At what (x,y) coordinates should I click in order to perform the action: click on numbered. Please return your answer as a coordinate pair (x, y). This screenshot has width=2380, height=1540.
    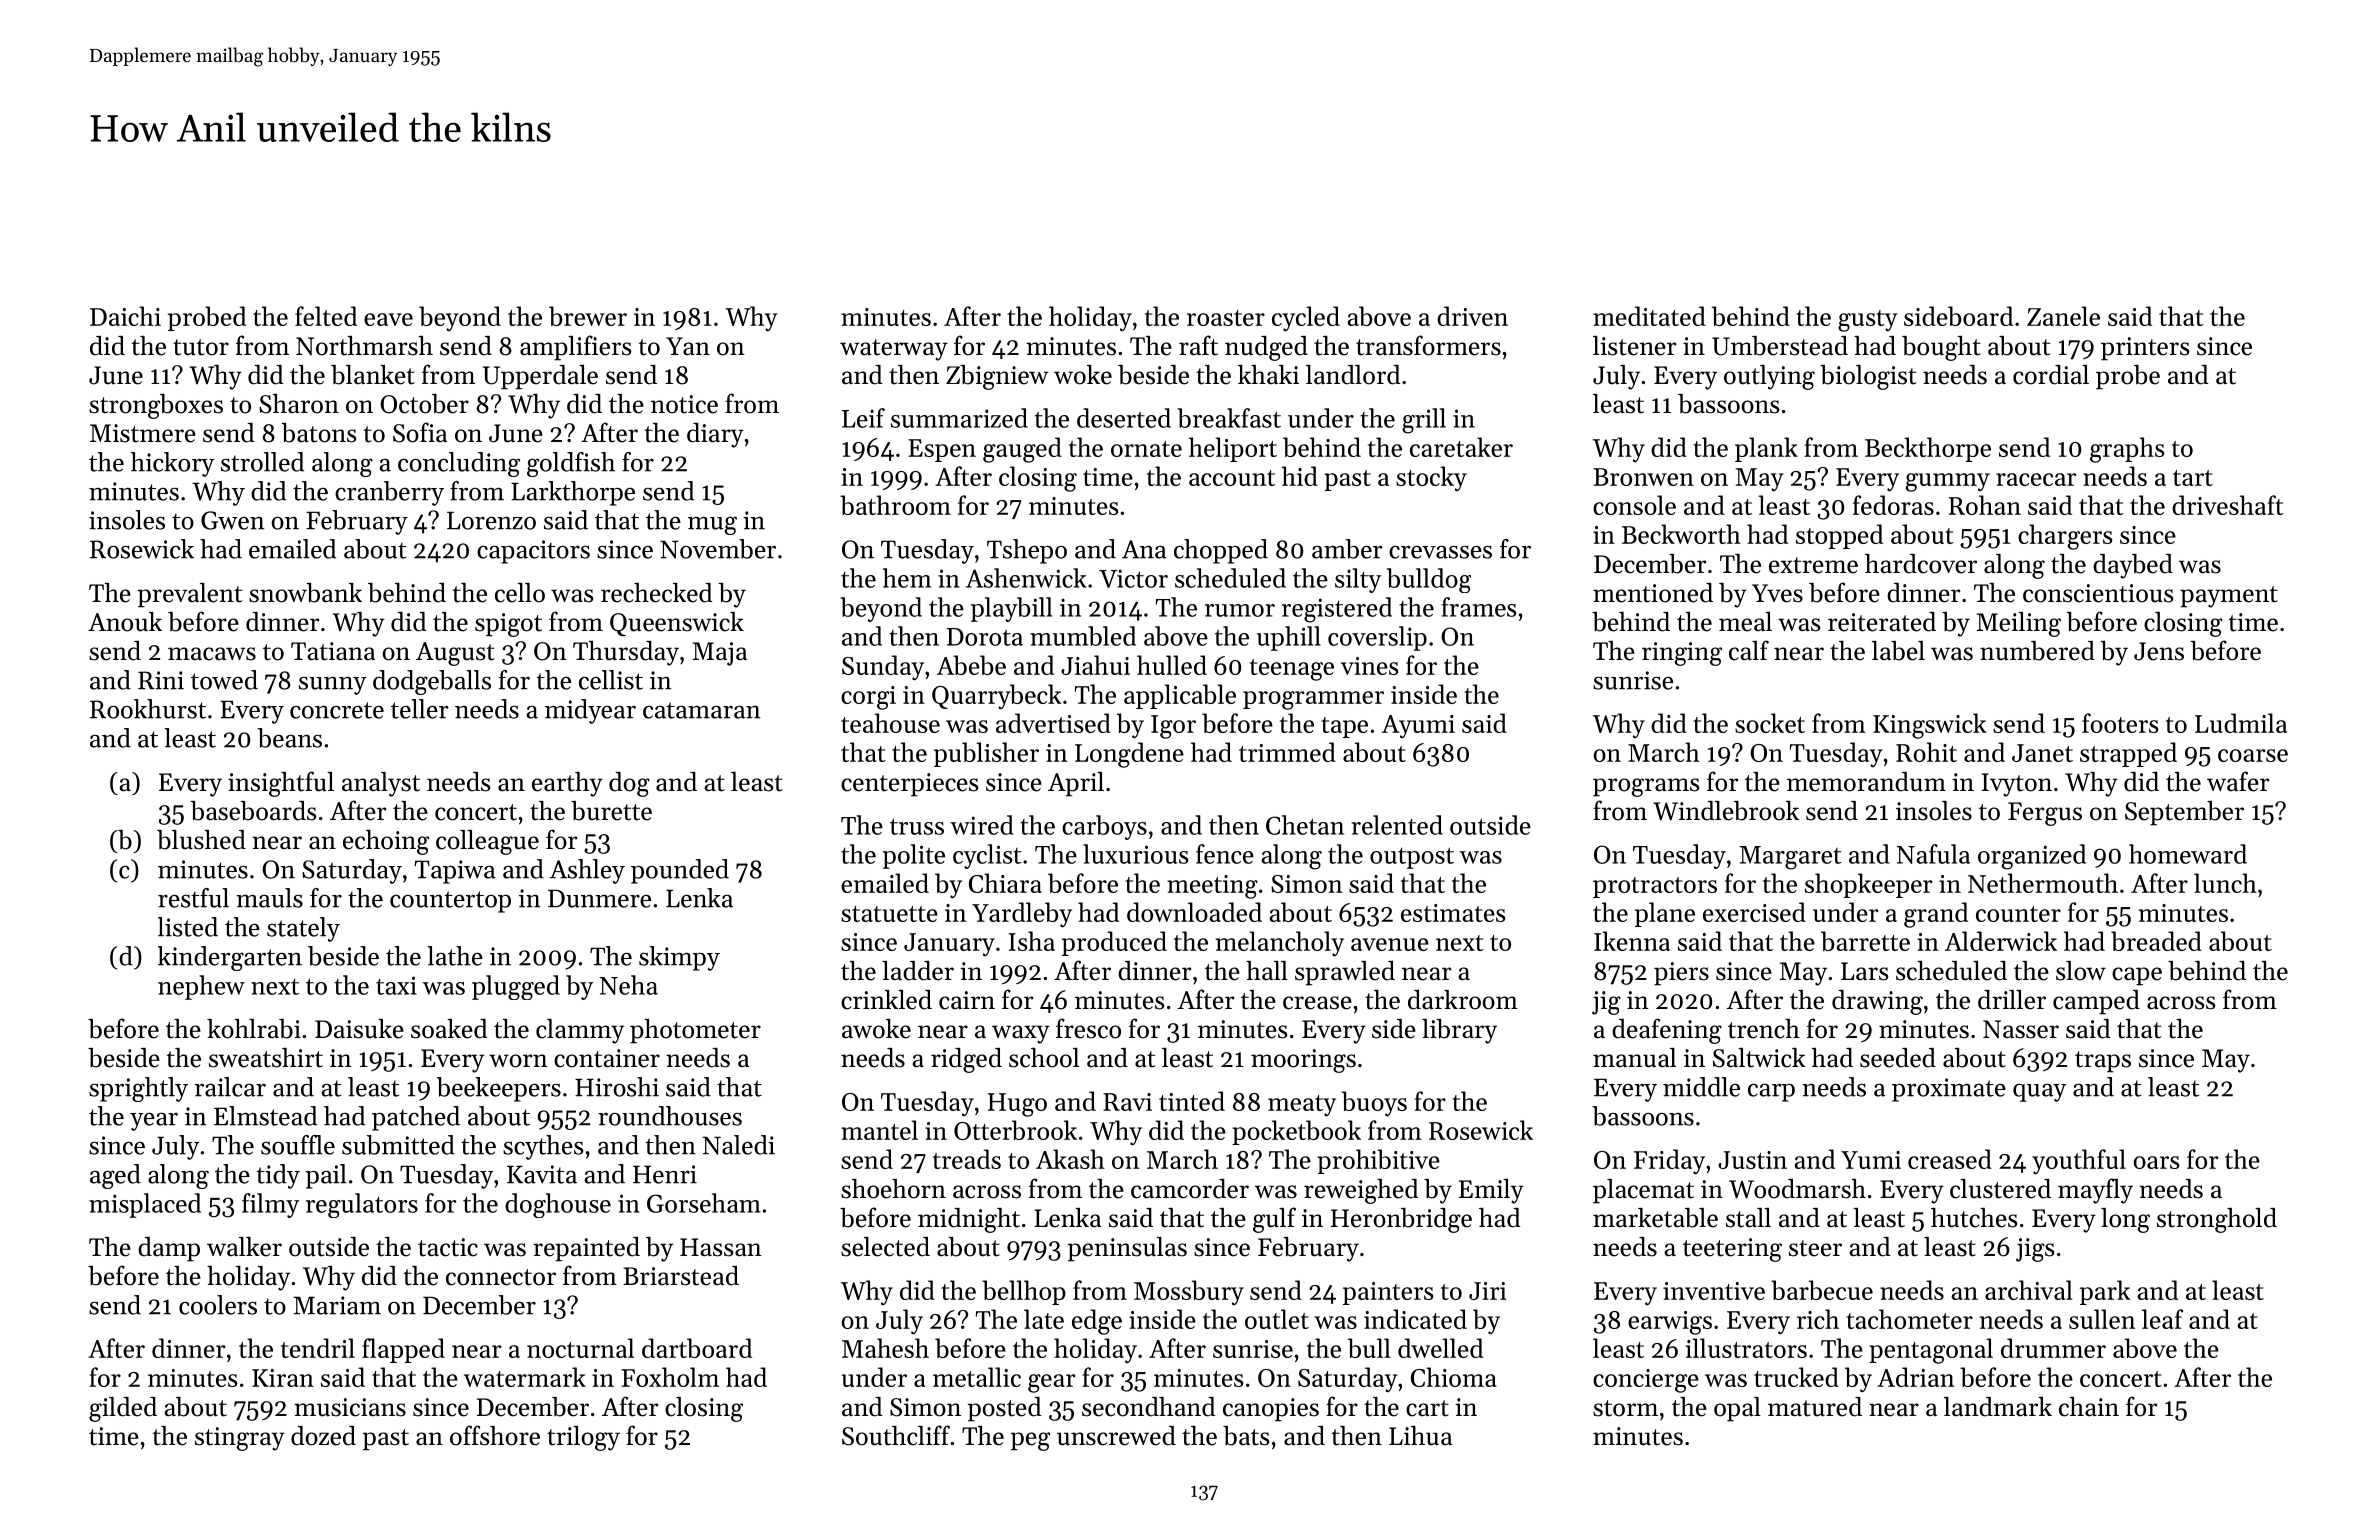
    Looking at the image, I should click on (2037, 651).
